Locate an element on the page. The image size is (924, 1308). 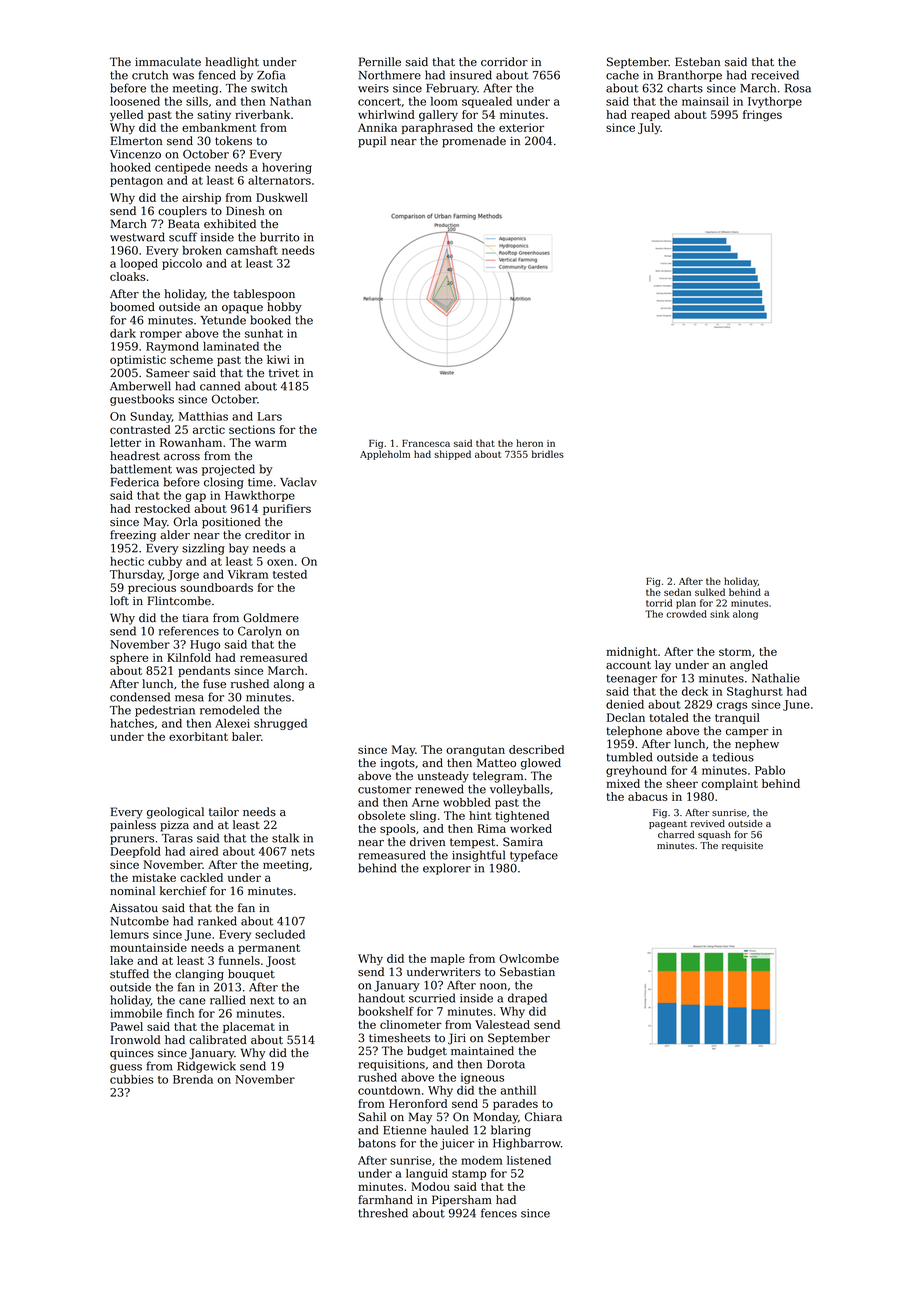
storm is located at coordinates (735, 652).
